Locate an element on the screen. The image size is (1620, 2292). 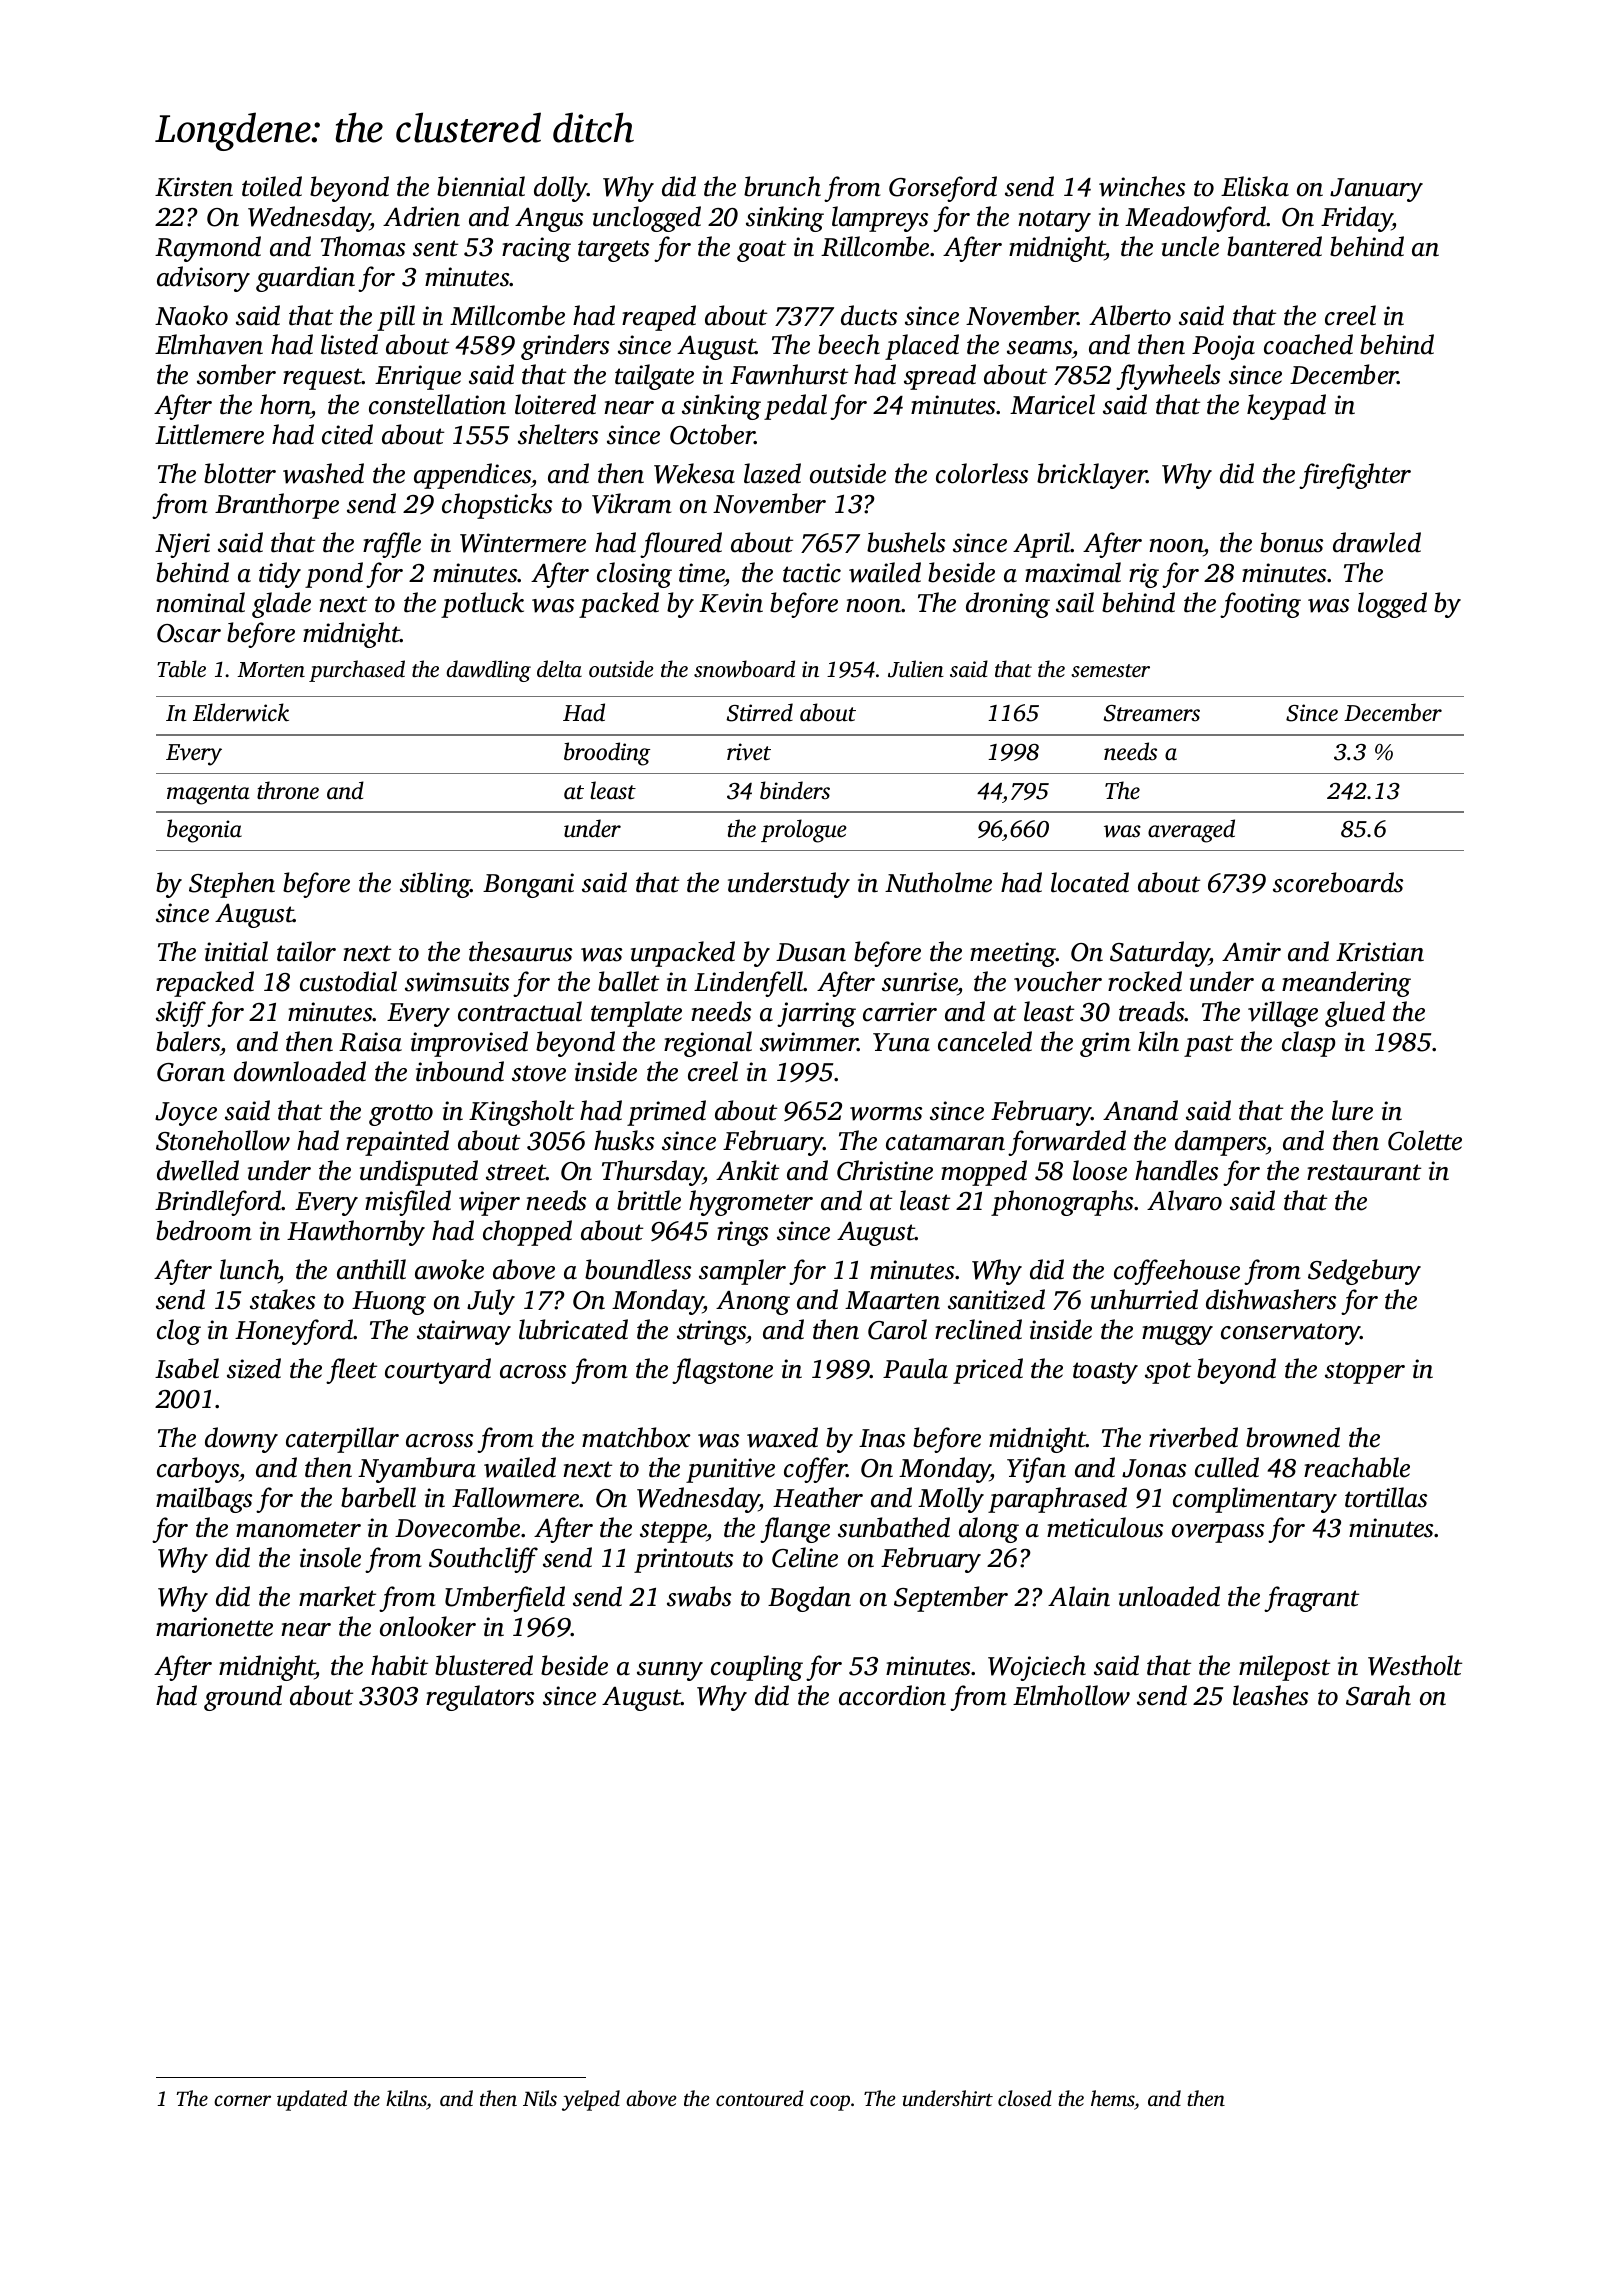
downloaded is located at coordinates (300, 1071).
